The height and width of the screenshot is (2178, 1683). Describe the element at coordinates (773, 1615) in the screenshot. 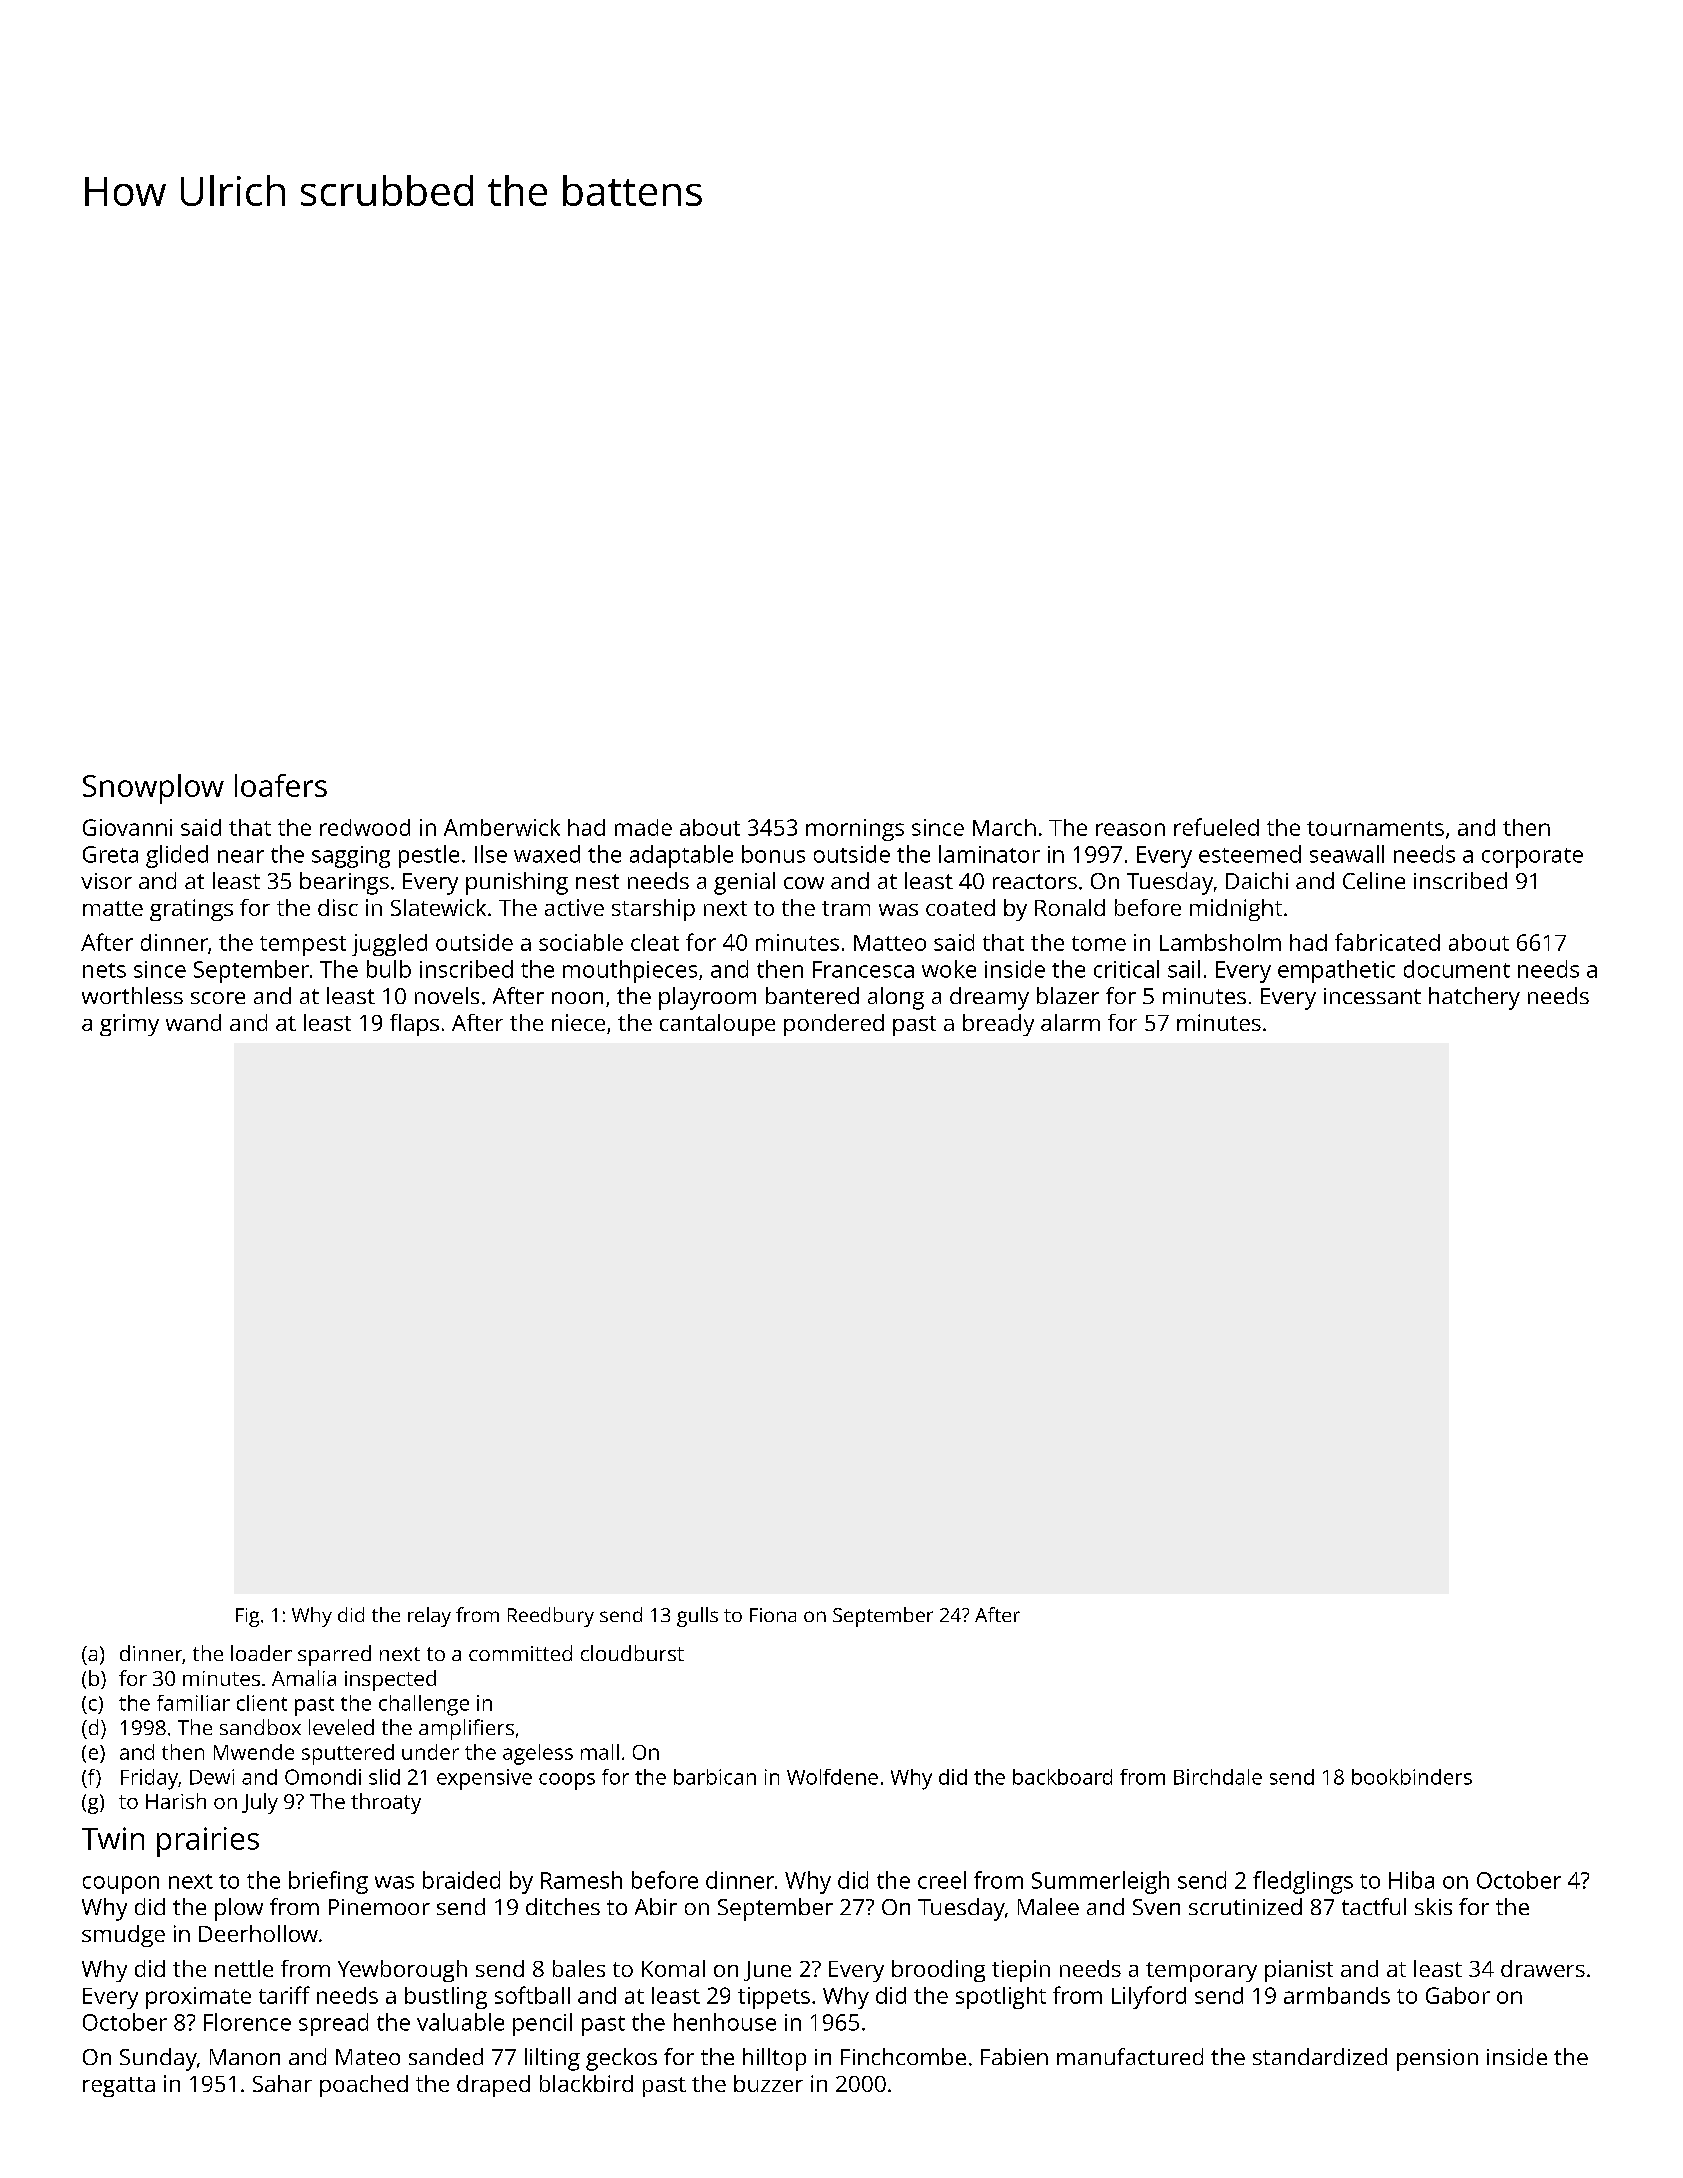

I see `Fiona` at that location.
